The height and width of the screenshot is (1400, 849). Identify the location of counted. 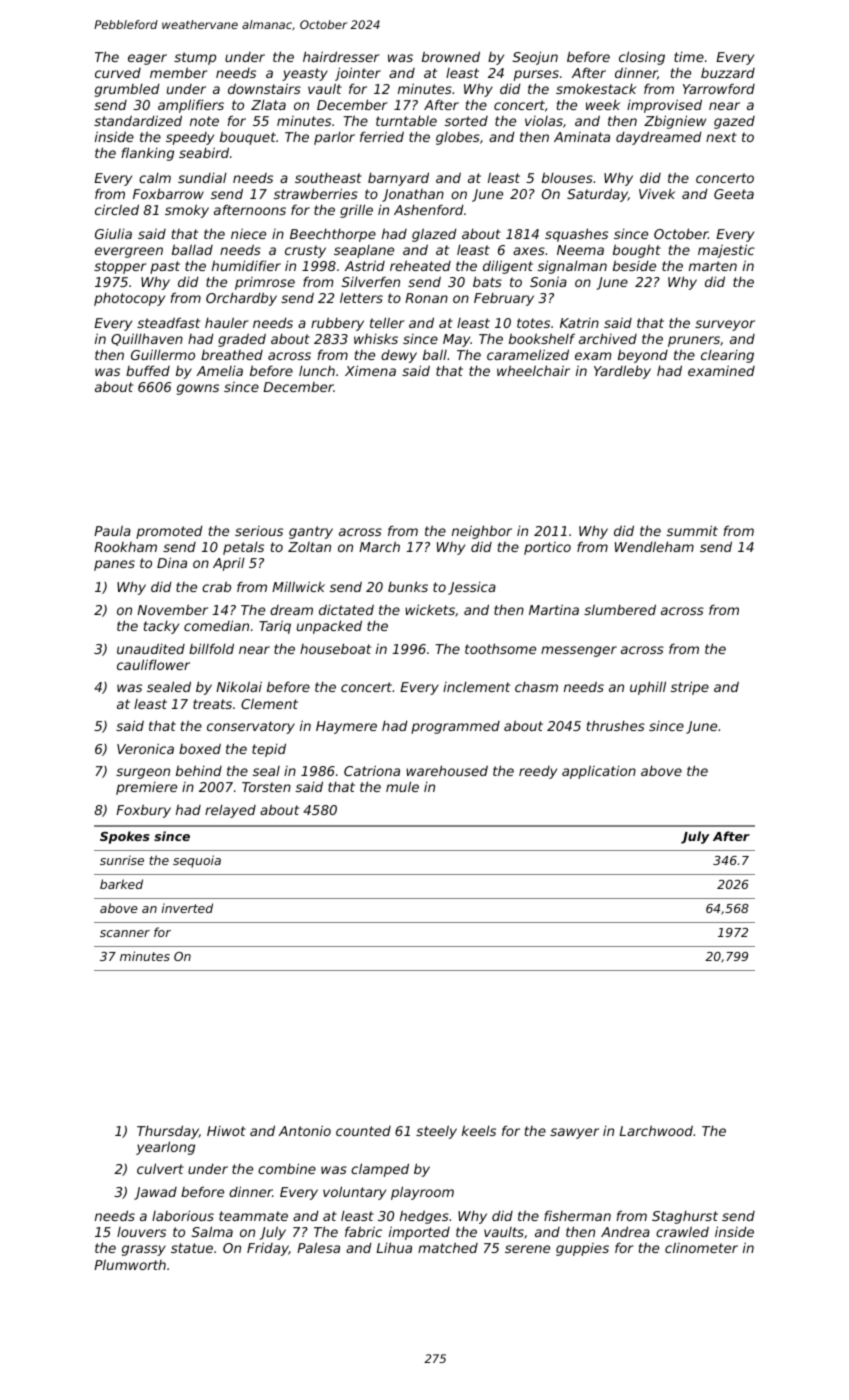
(363, 1131).
